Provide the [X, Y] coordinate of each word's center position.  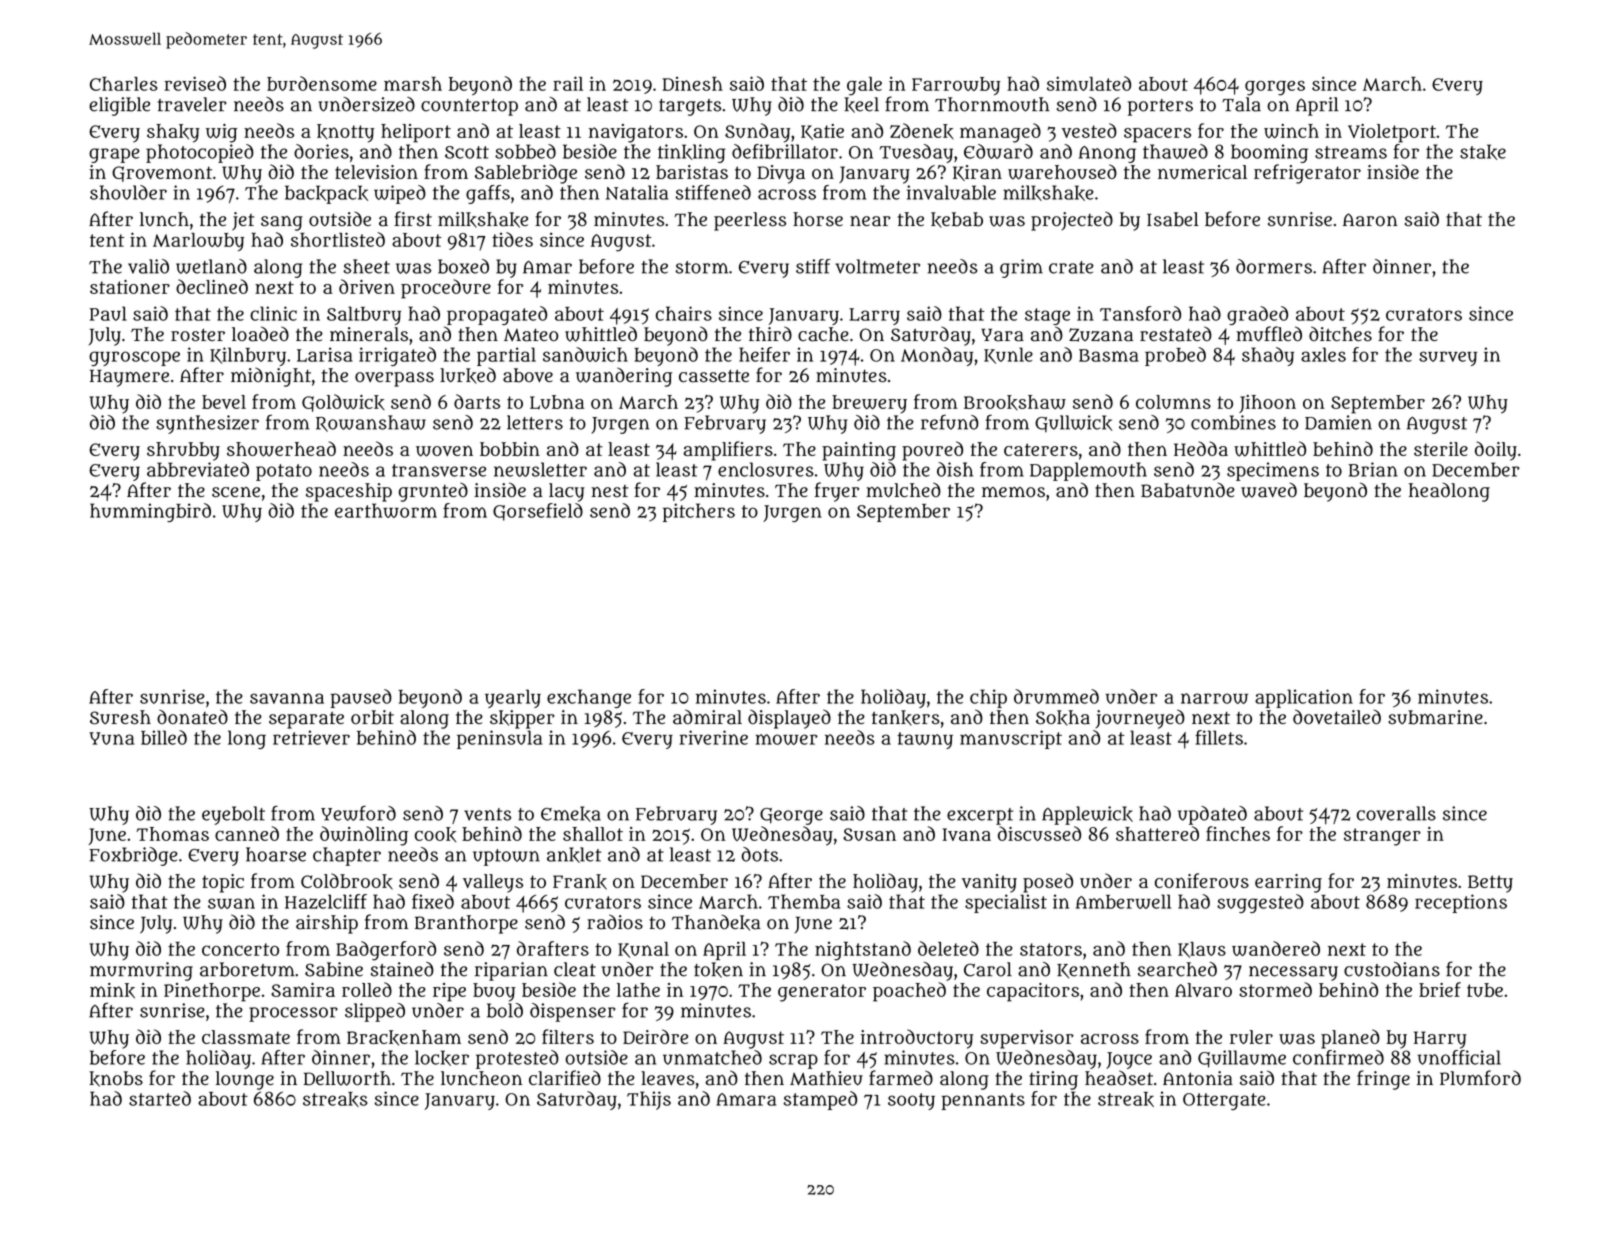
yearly [513, 698]
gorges [1275, 88]
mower [787, 739]
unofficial [1459, 1057]
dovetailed [1337, 717]
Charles [124, 84]
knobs [116, 1079]
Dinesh [692, 84]
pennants [983, 1101]
